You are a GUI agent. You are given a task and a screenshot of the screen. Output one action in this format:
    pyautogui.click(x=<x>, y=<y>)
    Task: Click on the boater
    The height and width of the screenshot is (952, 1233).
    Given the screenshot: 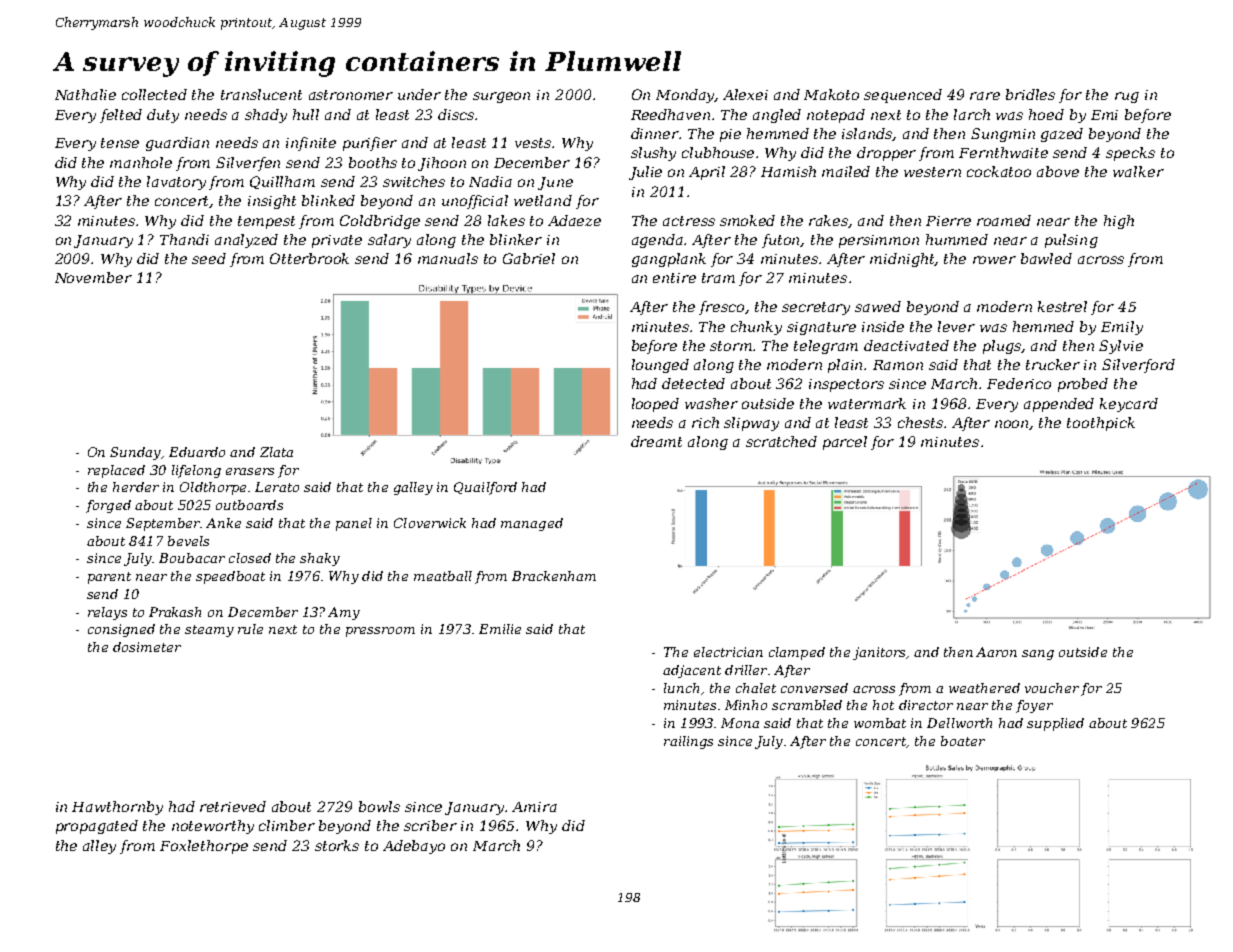 What is the action you would take?
    pyautogui.click(x=963, y=741)
